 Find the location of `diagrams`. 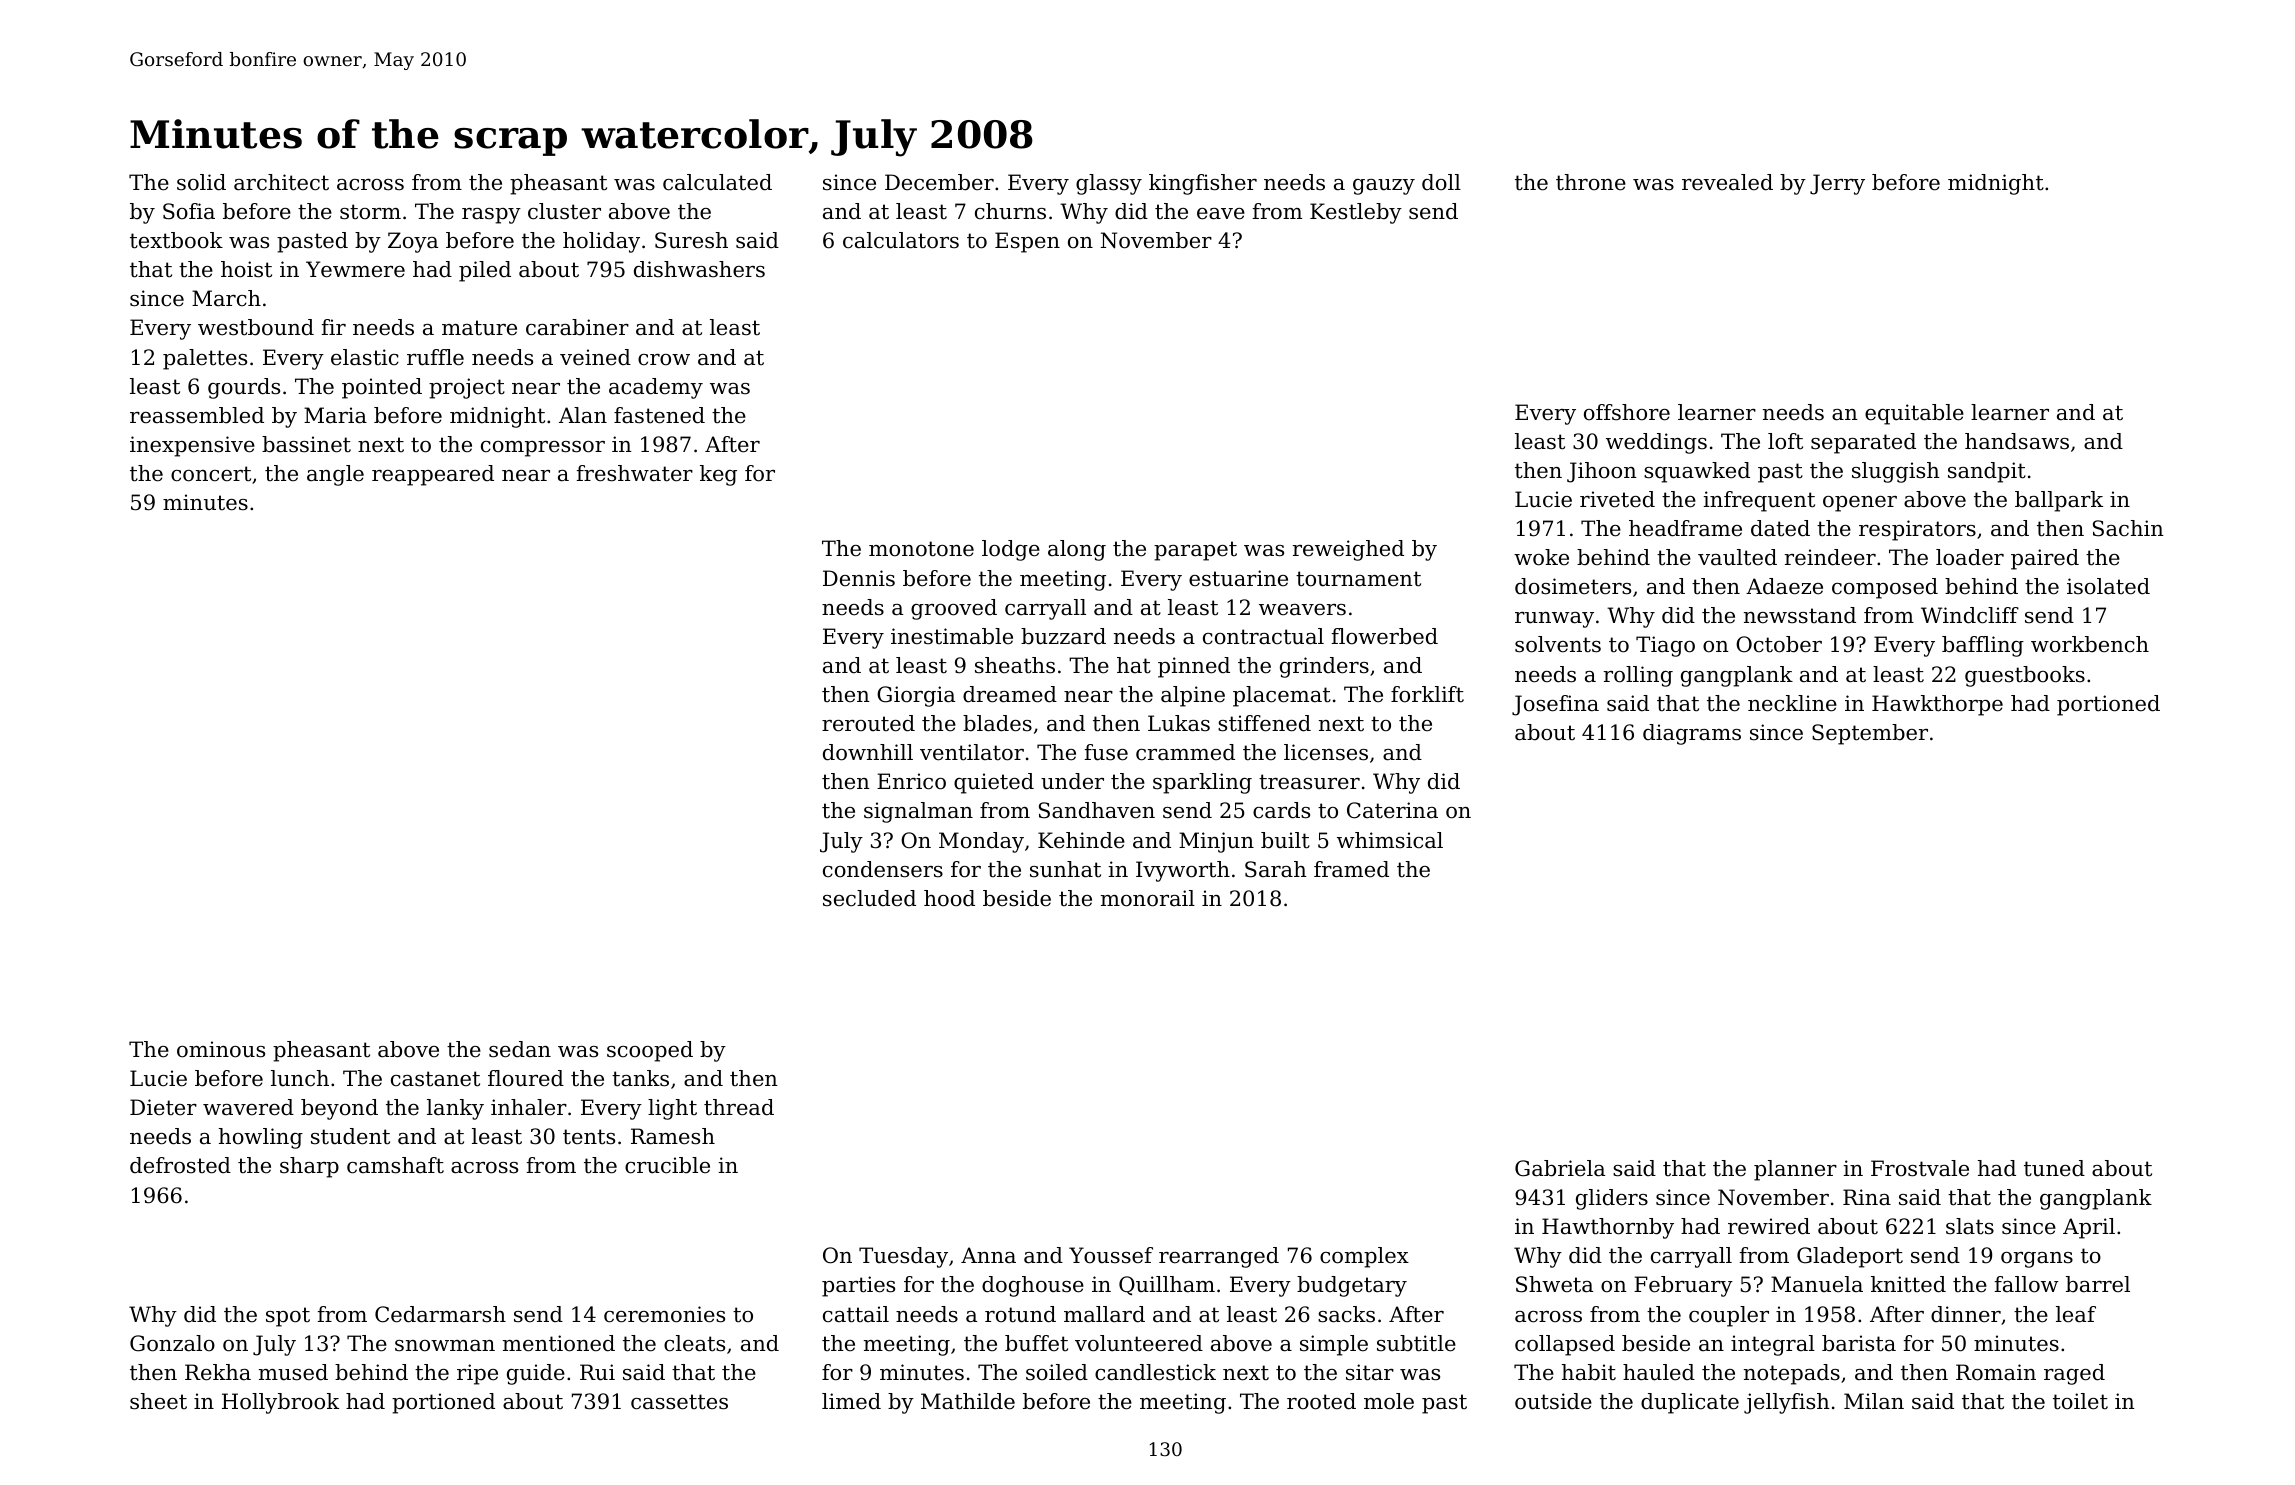

diagrams is located at coordinates (1692, 734).
